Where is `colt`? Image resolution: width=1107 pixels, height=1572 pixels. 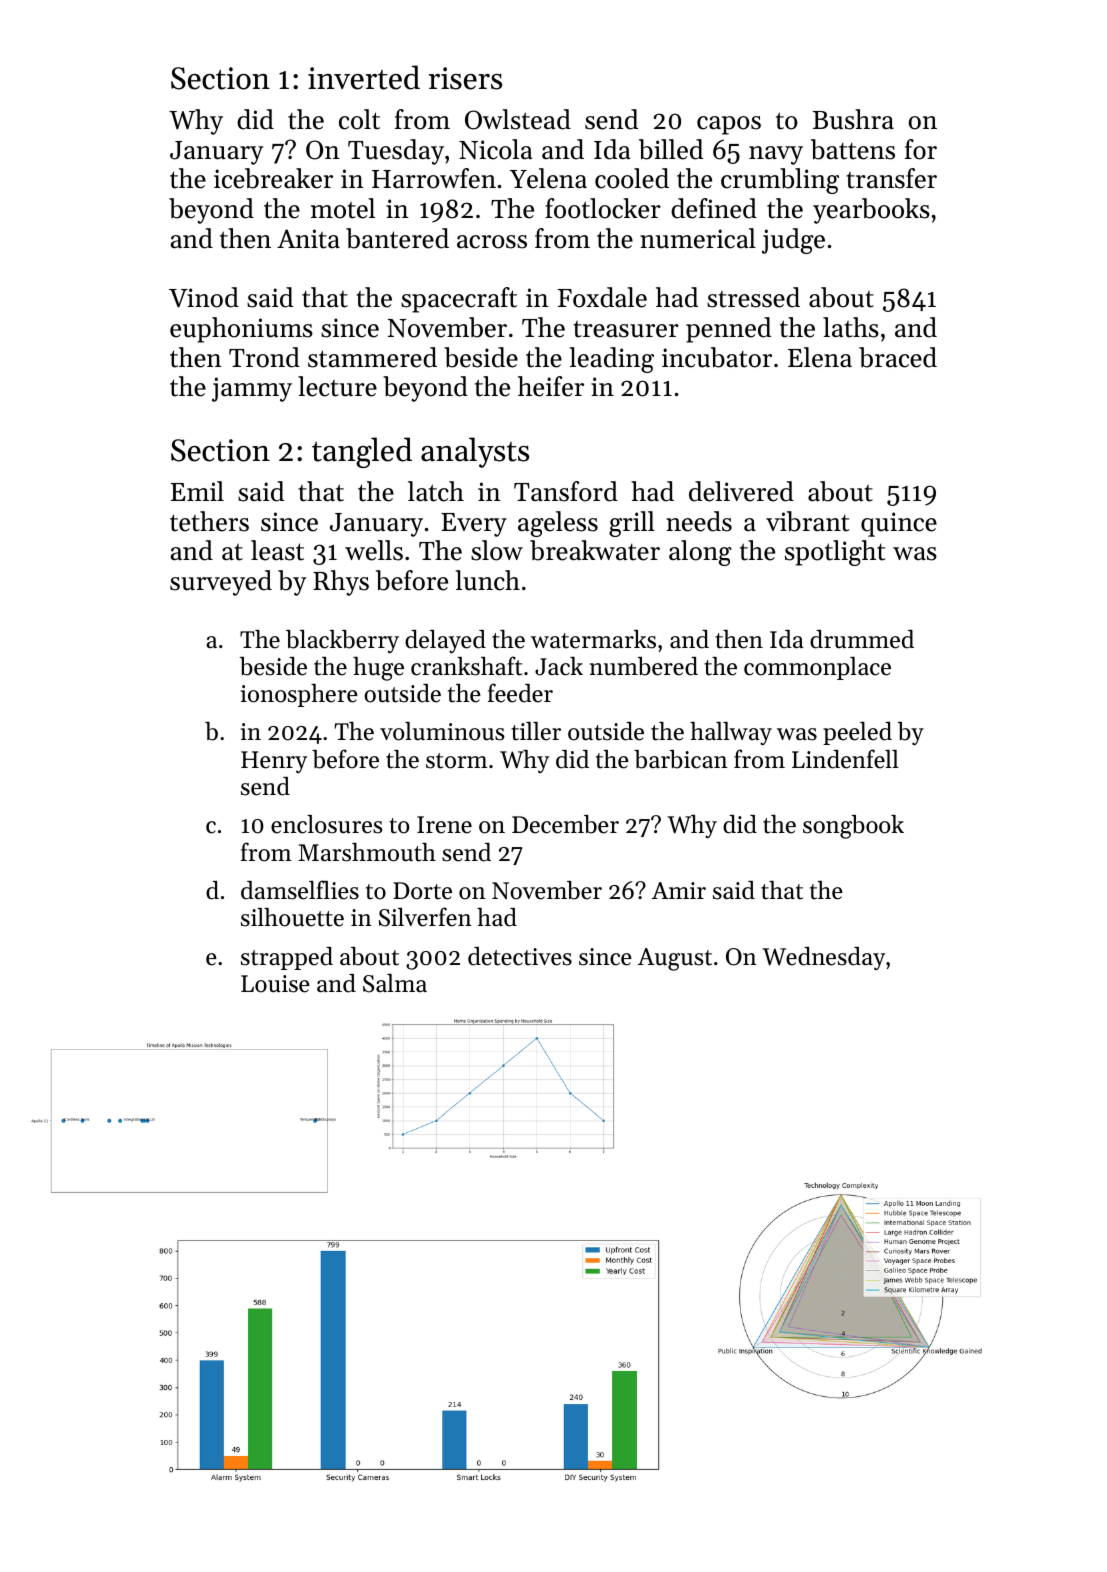
colt is located at coordinates (359, 119).
